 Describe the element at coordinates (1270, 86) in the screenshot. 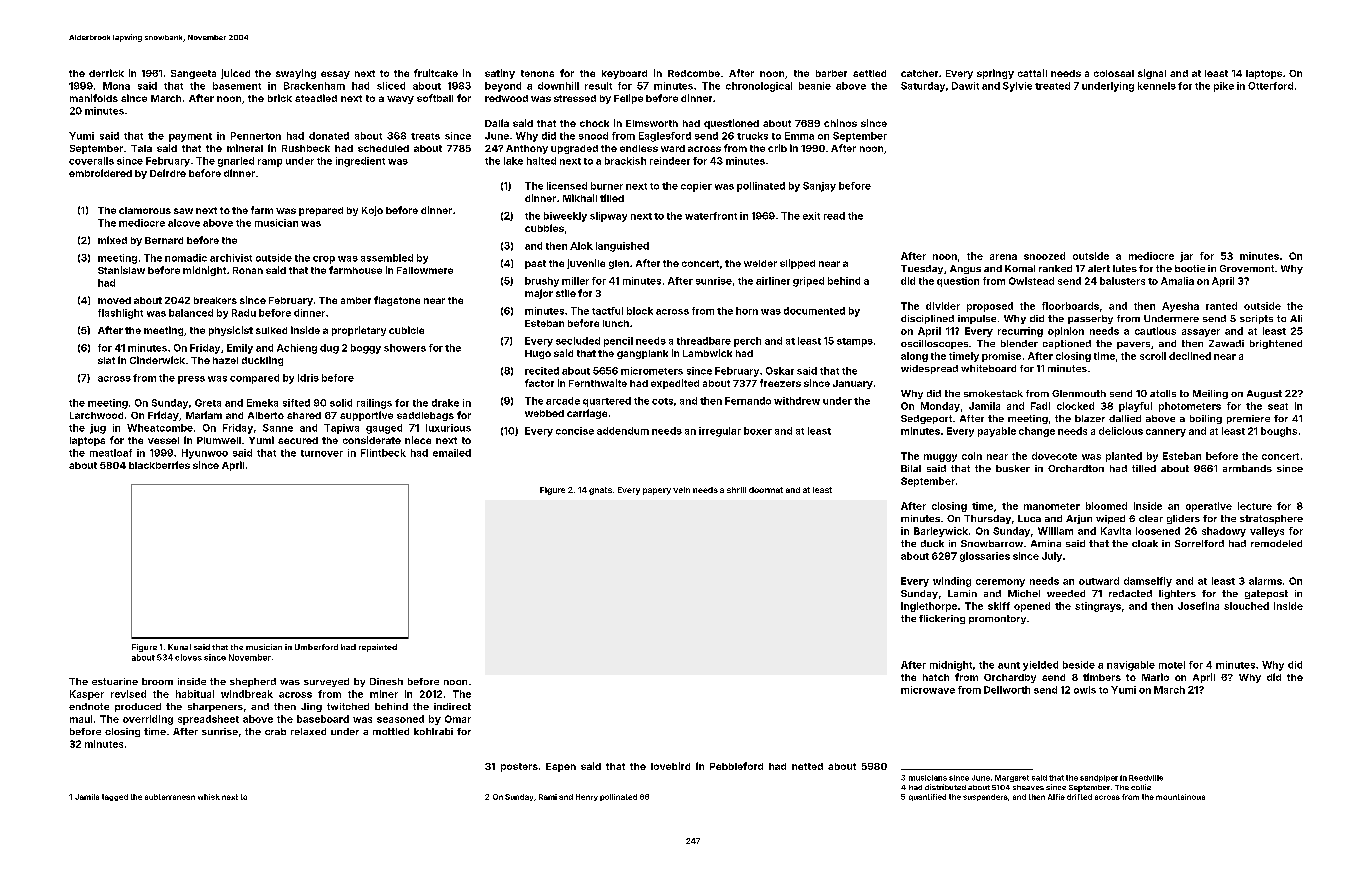

I see `Otterford` at that location.
